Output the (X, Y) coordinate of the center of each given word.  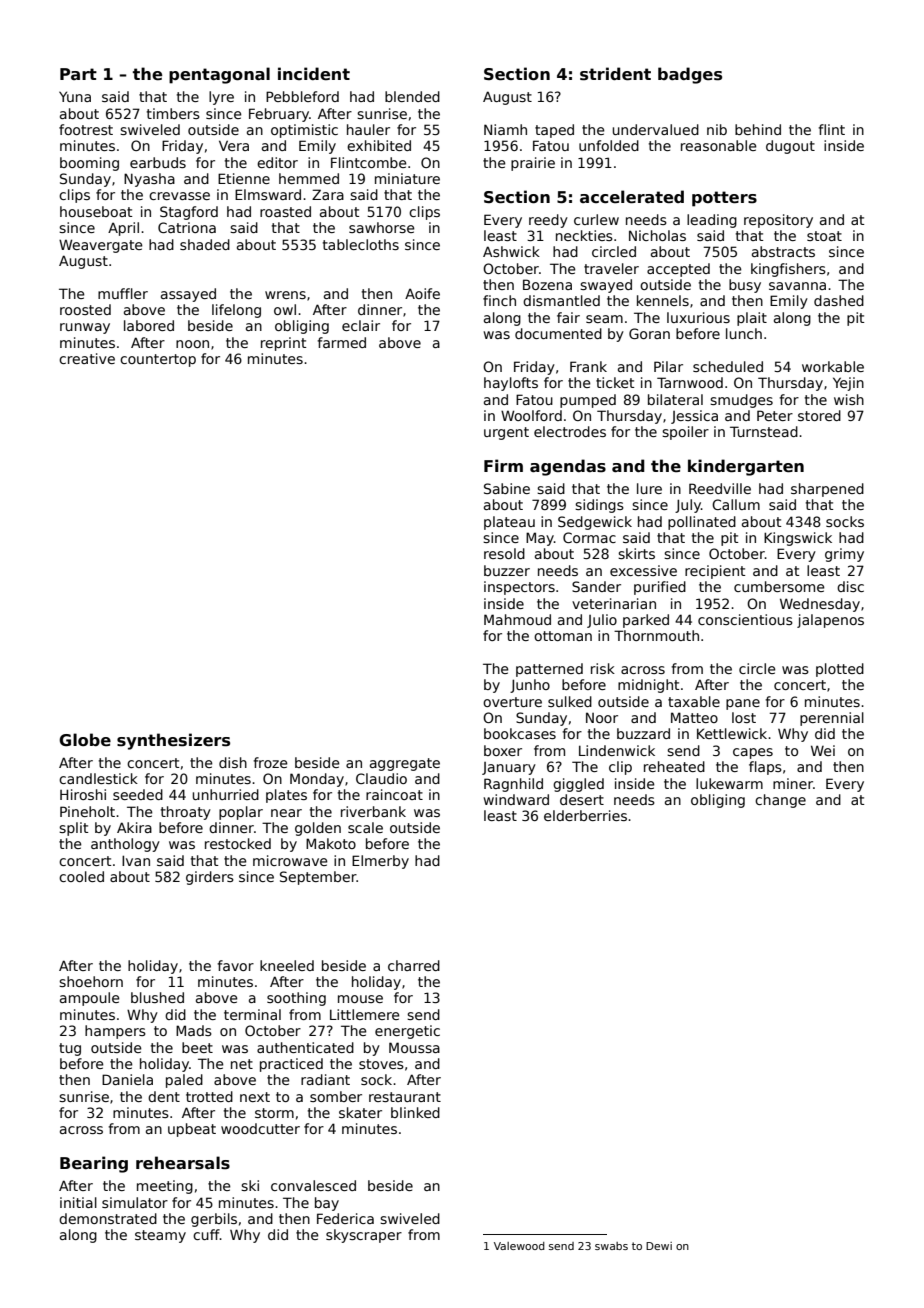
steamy (160, 1236)
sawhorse (382, 227)
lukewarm (729, 783)
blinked (415, 1112)
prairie (533, 164)
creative (87, 358)
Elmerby (380, 862)
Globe (85, 740)
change (780, 801)
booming (89, 164)
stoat (824, 236)
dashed (839, 300)
